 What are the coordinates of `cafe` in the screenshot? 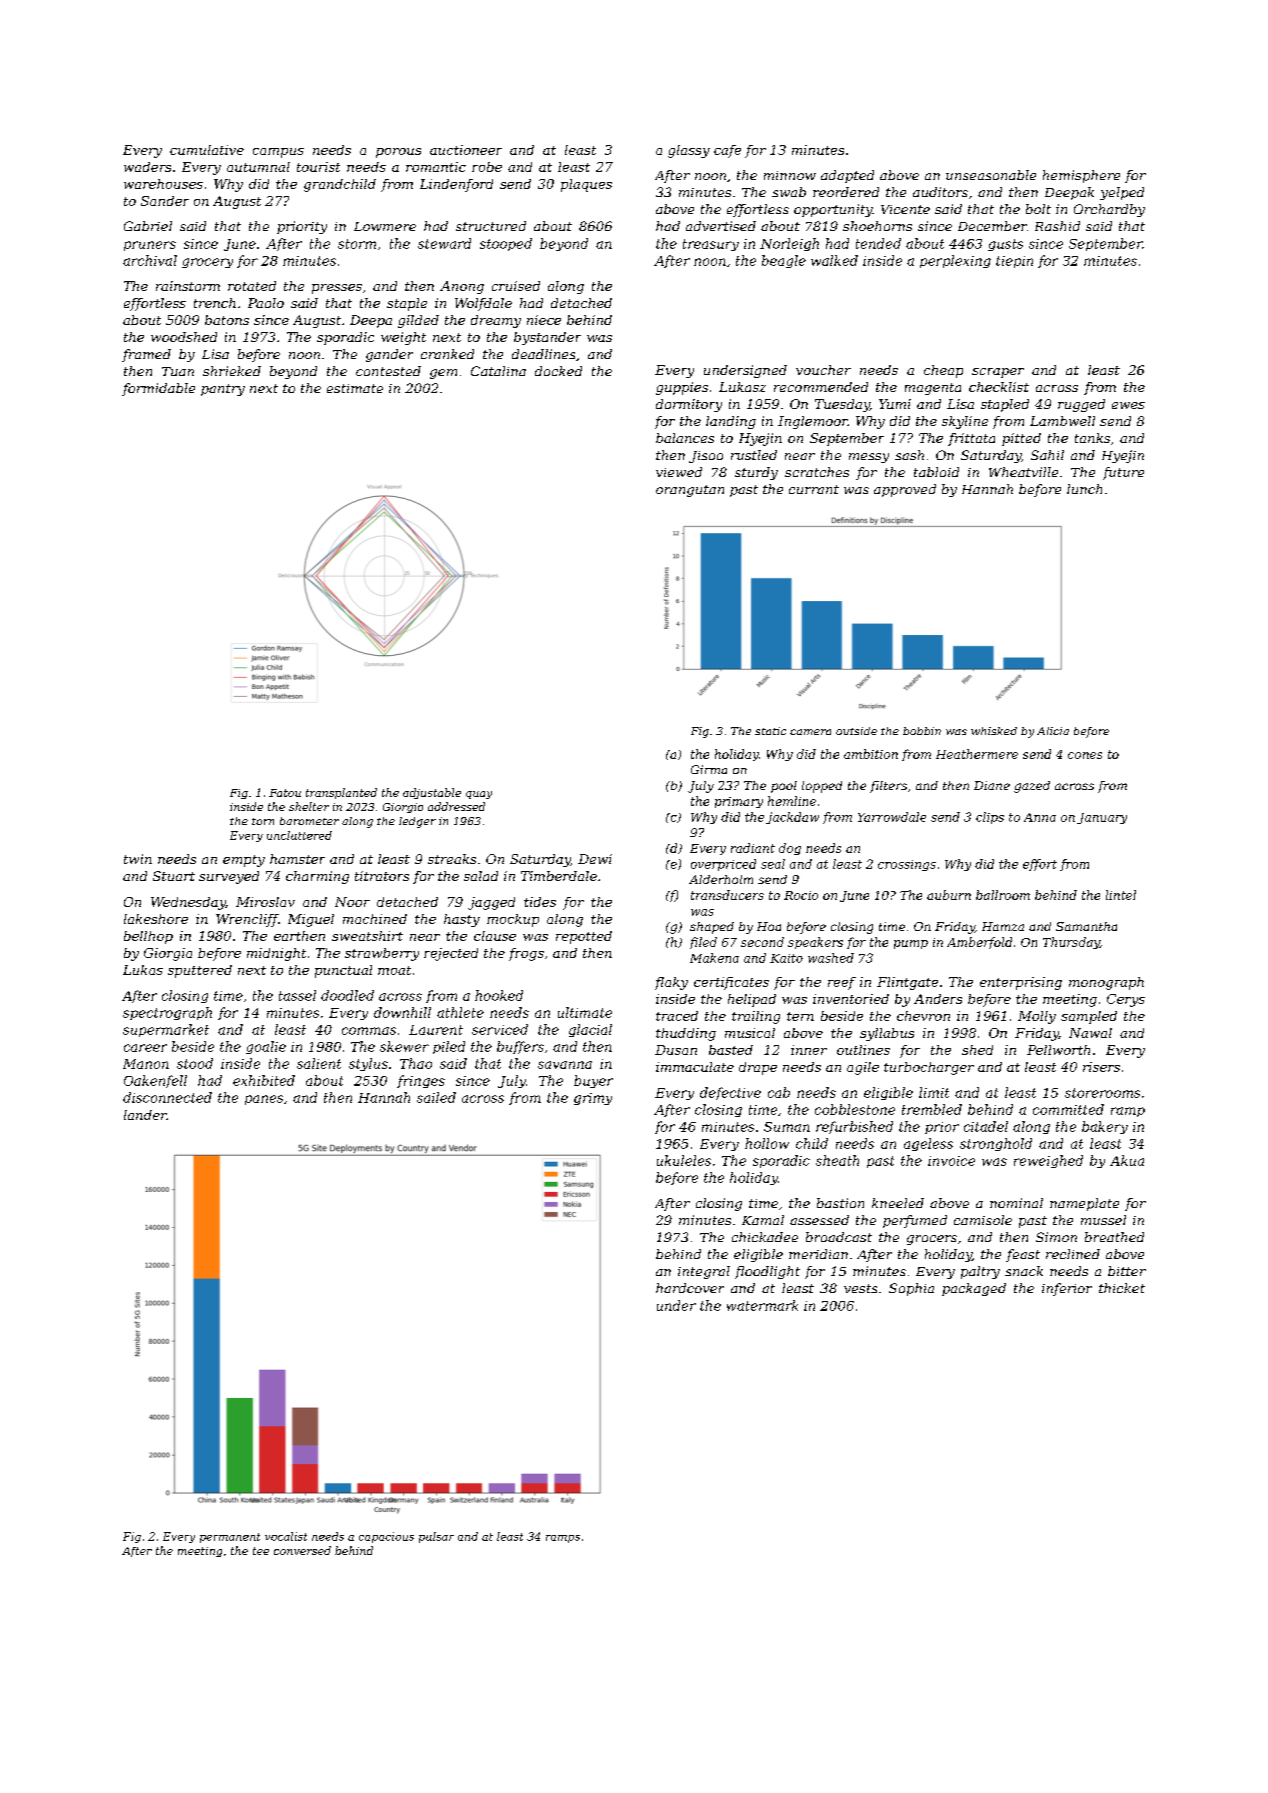 It's located at (727, 151).
